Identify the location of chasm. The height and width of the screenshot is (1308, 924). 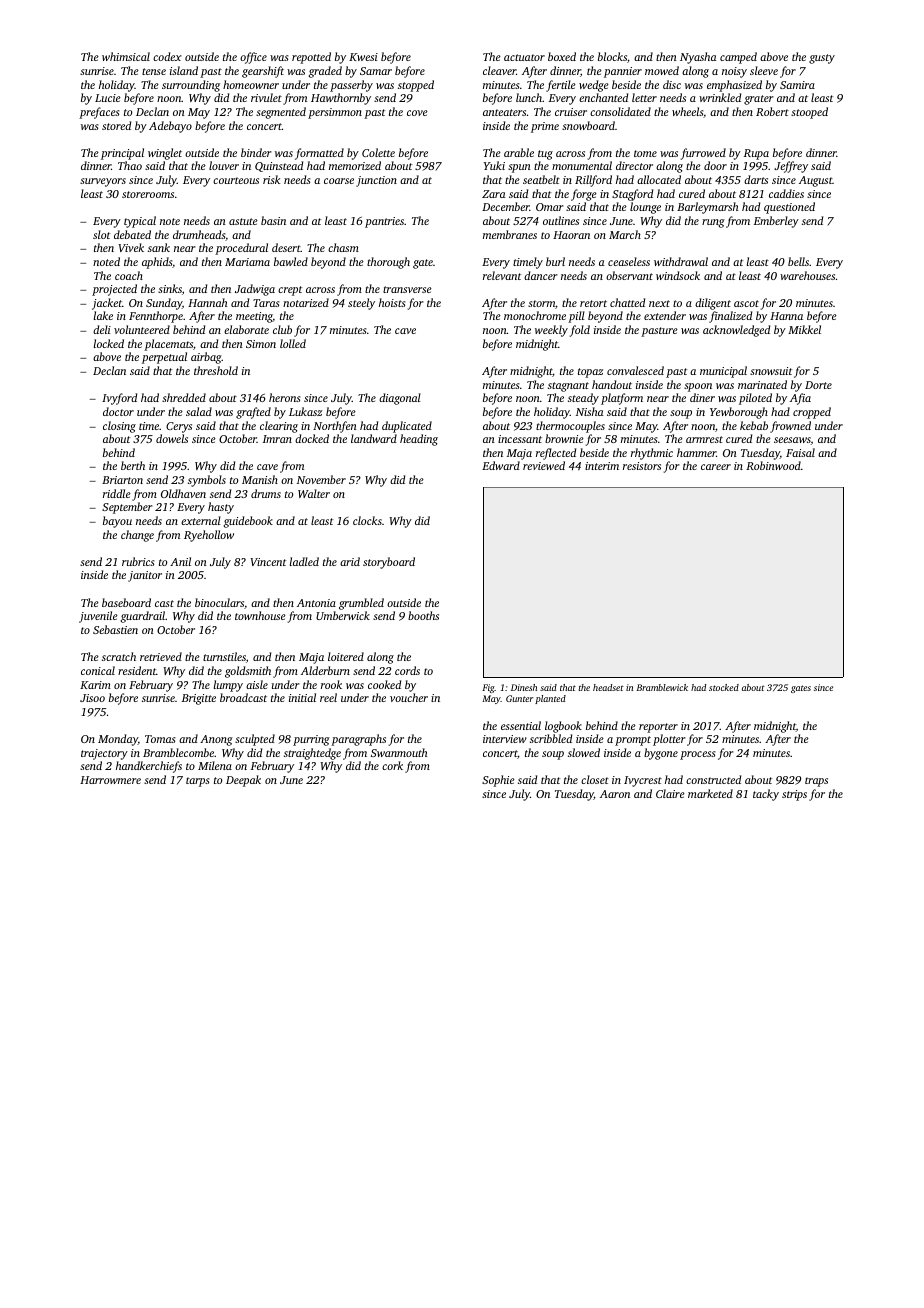
(343, 247).
